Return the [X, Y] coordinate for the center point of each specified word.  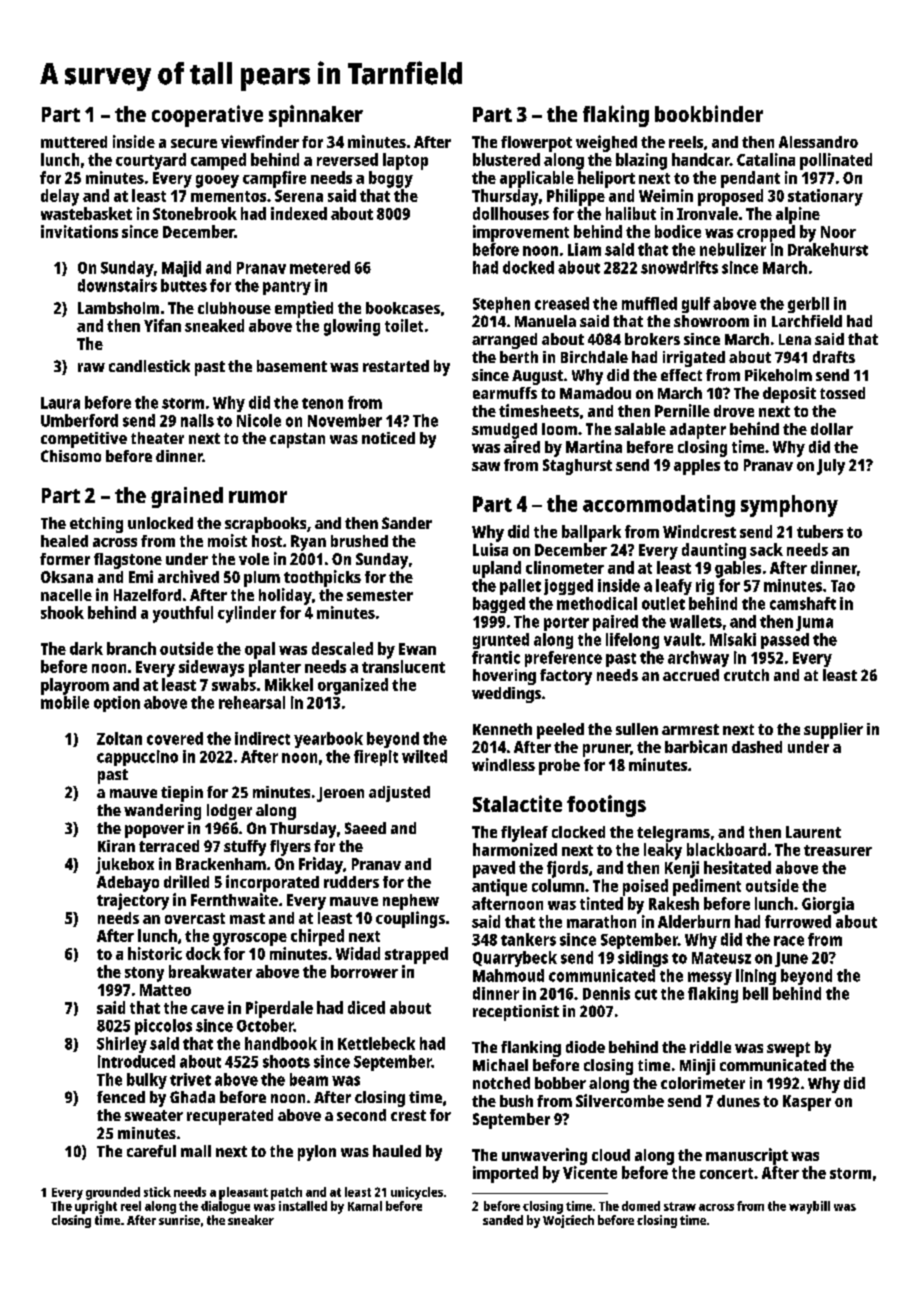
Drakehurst [828, 249]
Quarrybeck [515, 959]
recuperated [230, 1117]
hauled [397, 1151]
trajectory [133, 901]
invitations [79, 231]
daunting [714, 551]
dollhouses [511, 213]
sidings [643, 959]
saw [486, 466]
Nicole [259, 420]
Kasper [807, 1103]
